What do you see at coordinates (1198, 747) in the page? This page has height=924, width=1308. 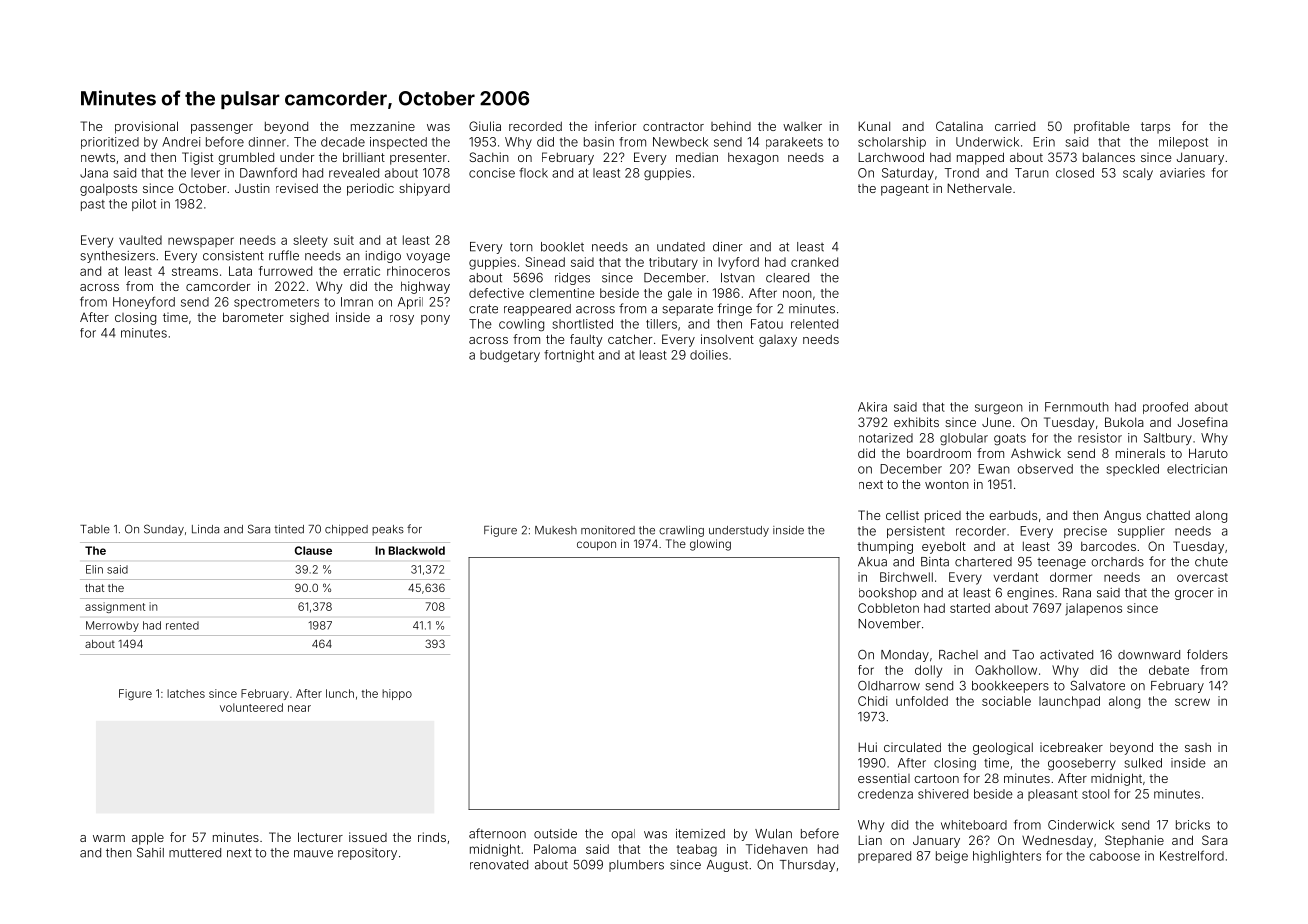 I see `sash` at bounding box center [1198, 747].
